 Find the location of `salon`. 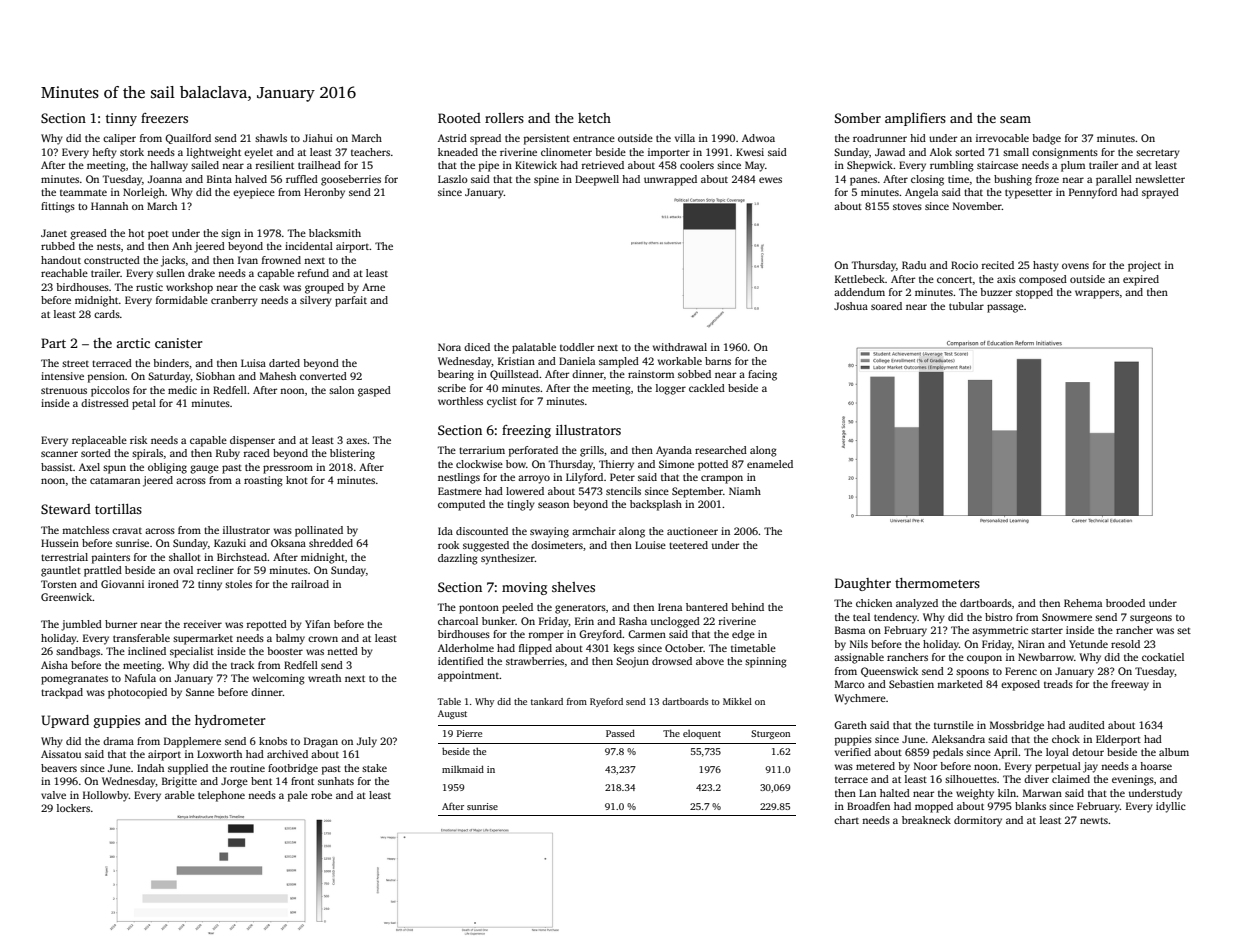

salon is located at coordinates (341, 390).
